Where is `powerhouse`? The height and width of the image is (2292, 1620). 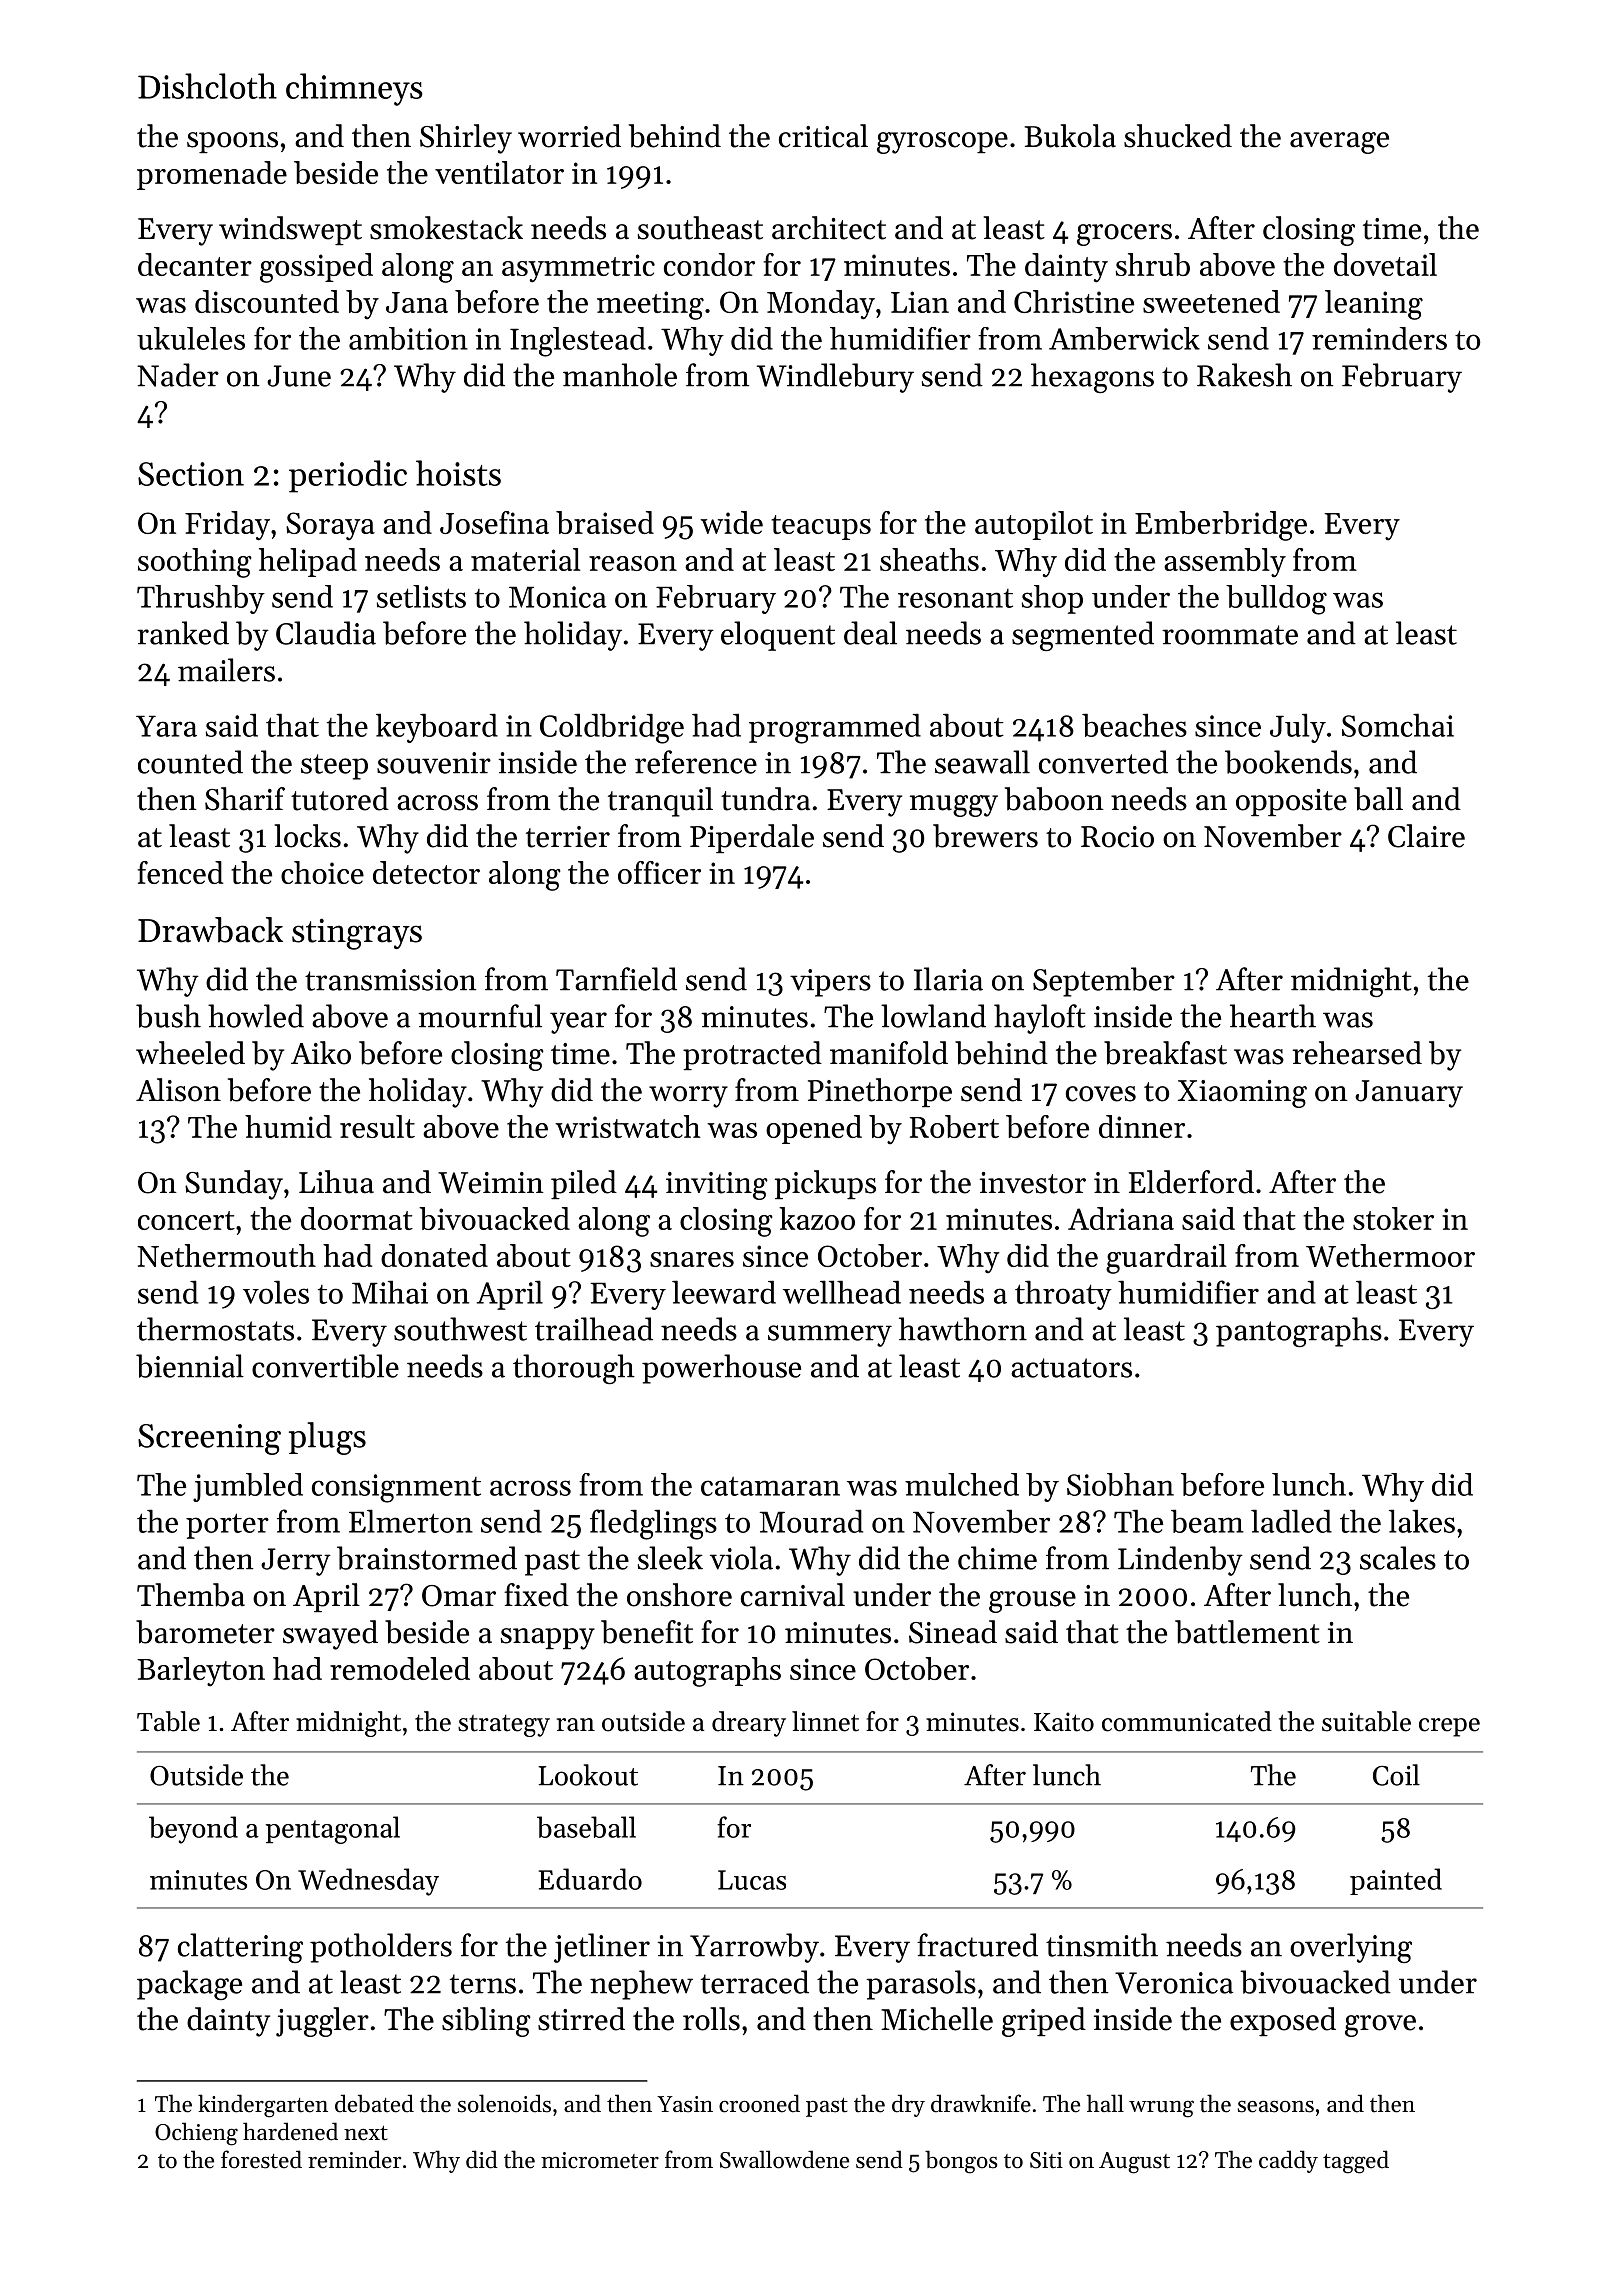
powerhouse is located at coordinates (721, 1369).
